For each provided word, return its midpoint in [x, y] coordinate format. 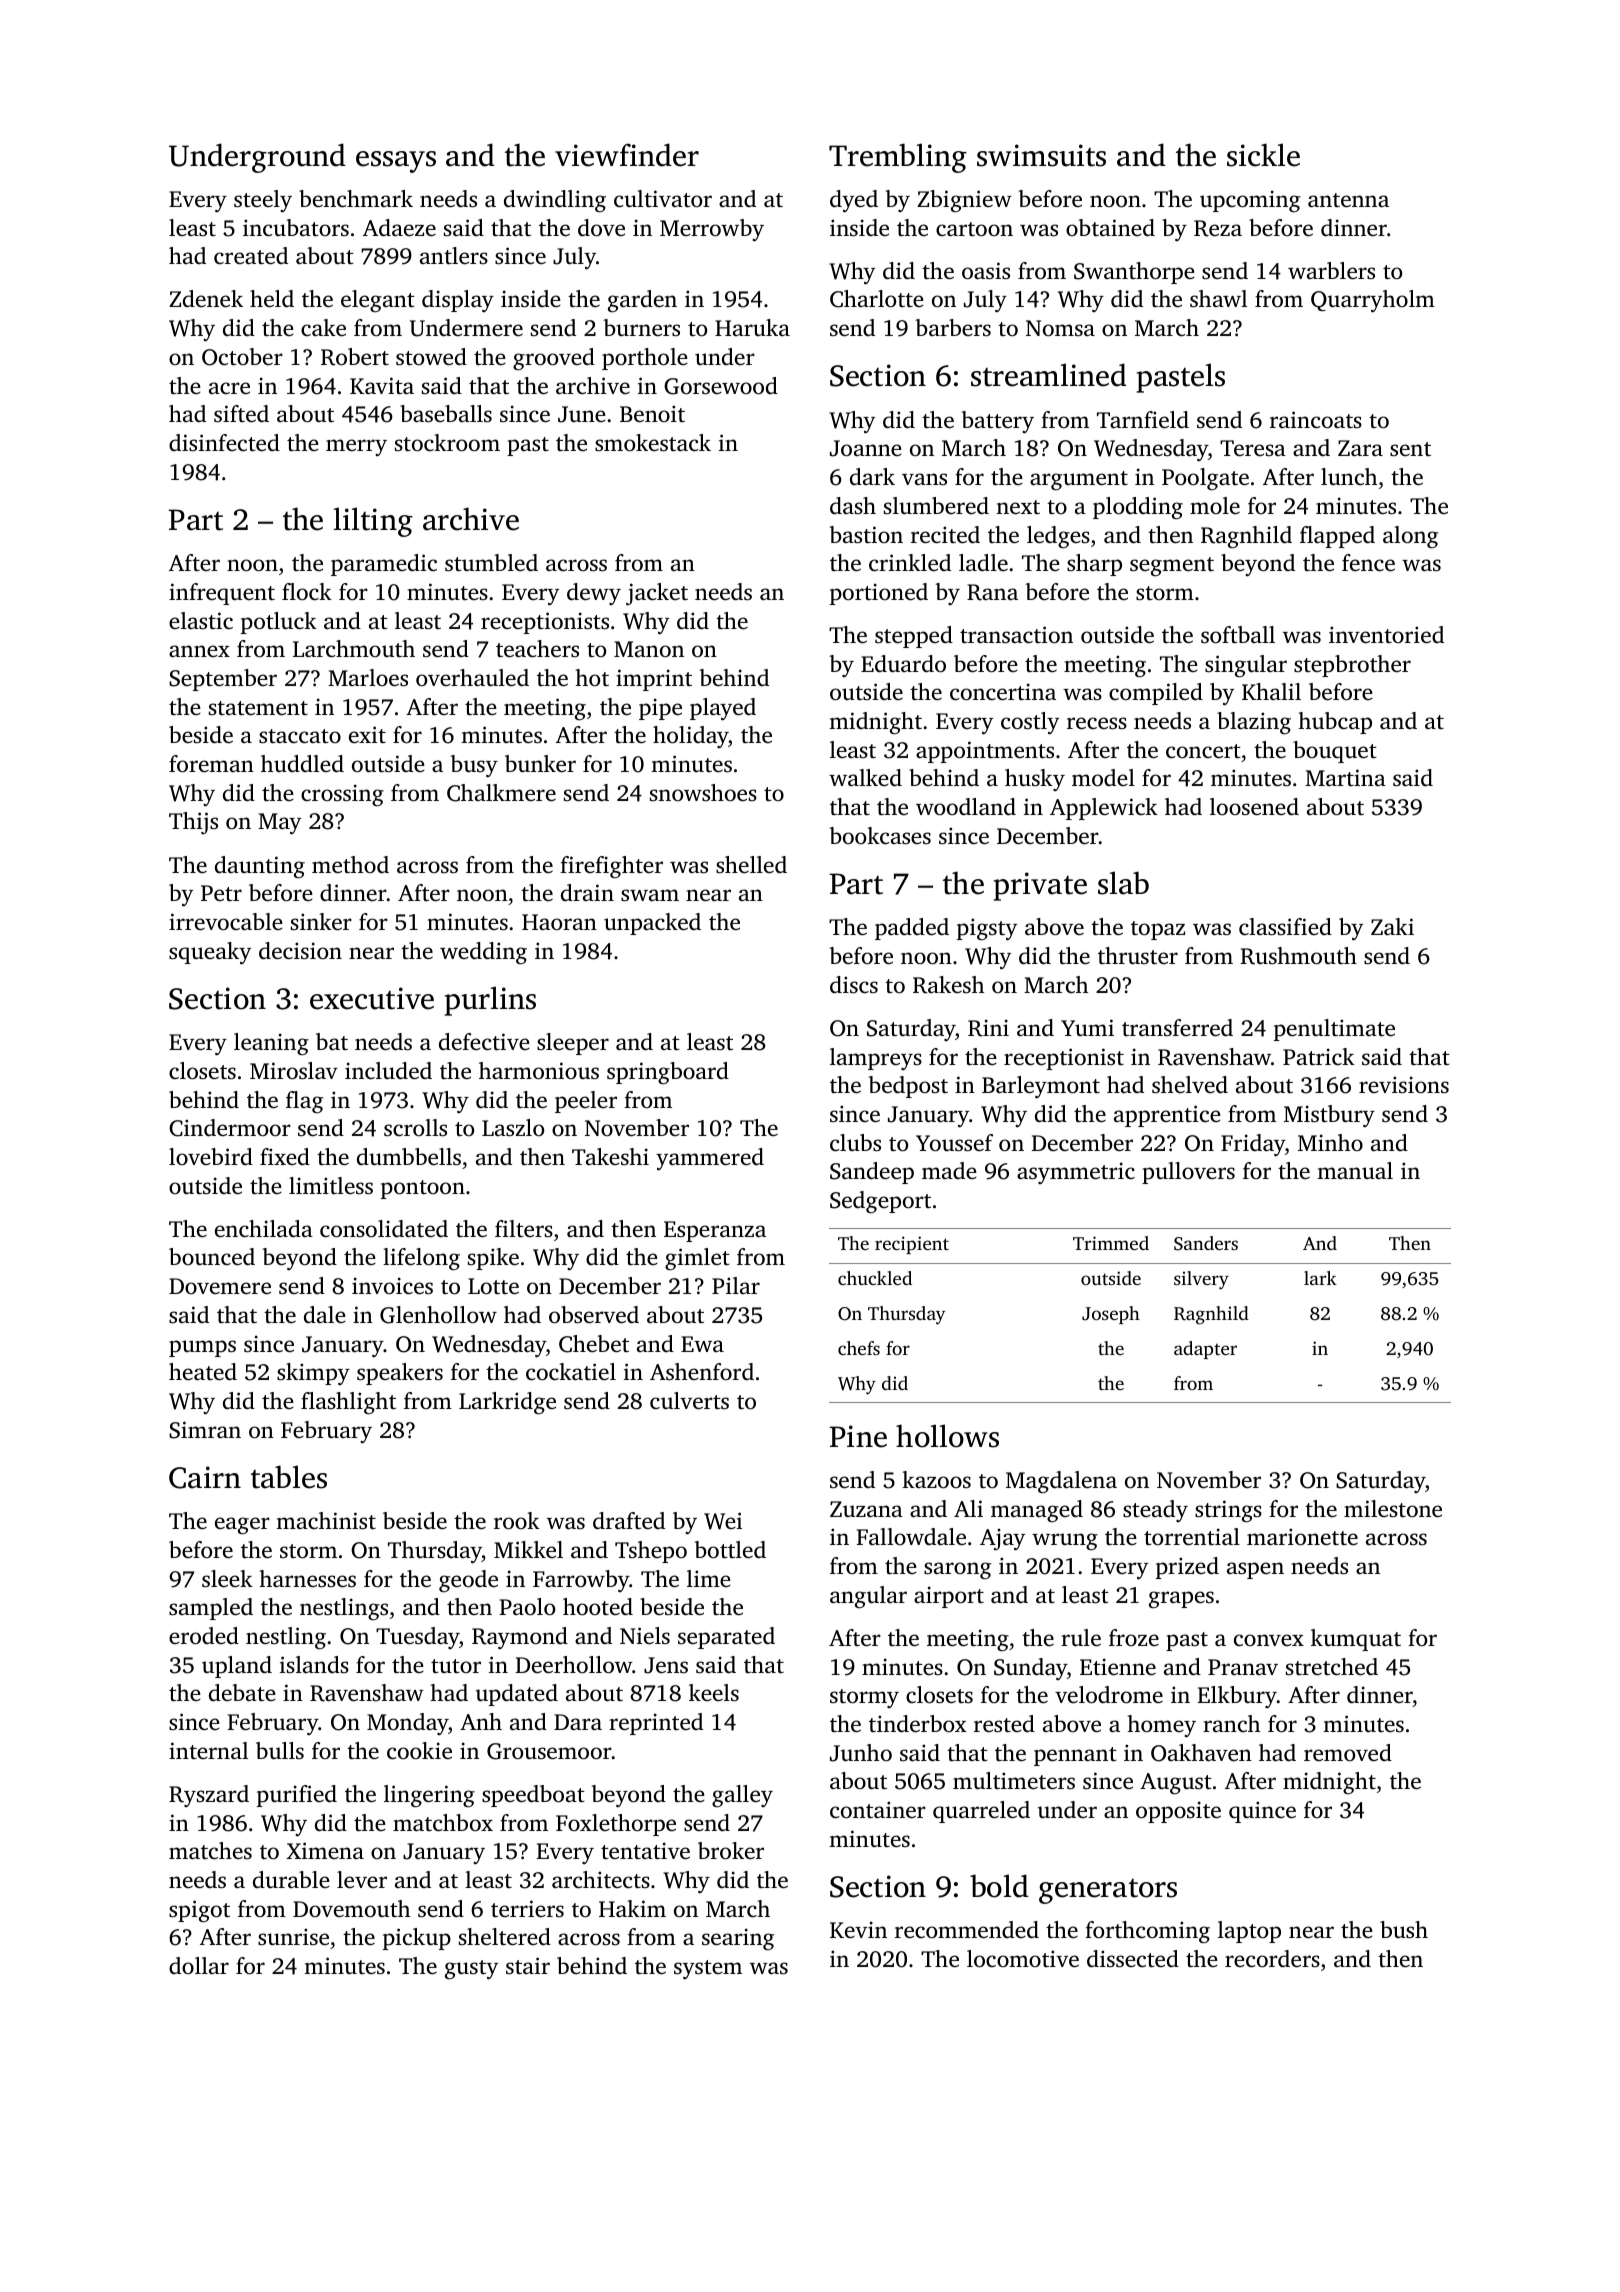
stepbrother [1352, 666]
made [949, 1170]
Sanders [1206, 1243]
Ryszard [209, 1796]
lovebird [211, 1156]
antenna [1348, 200]
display [458, 301]
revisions [1404, 1084]
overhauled [472, 678]
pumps [202, 1348]
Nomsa [1060, 328]
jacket [657, 594]
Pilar [736, 1285]
